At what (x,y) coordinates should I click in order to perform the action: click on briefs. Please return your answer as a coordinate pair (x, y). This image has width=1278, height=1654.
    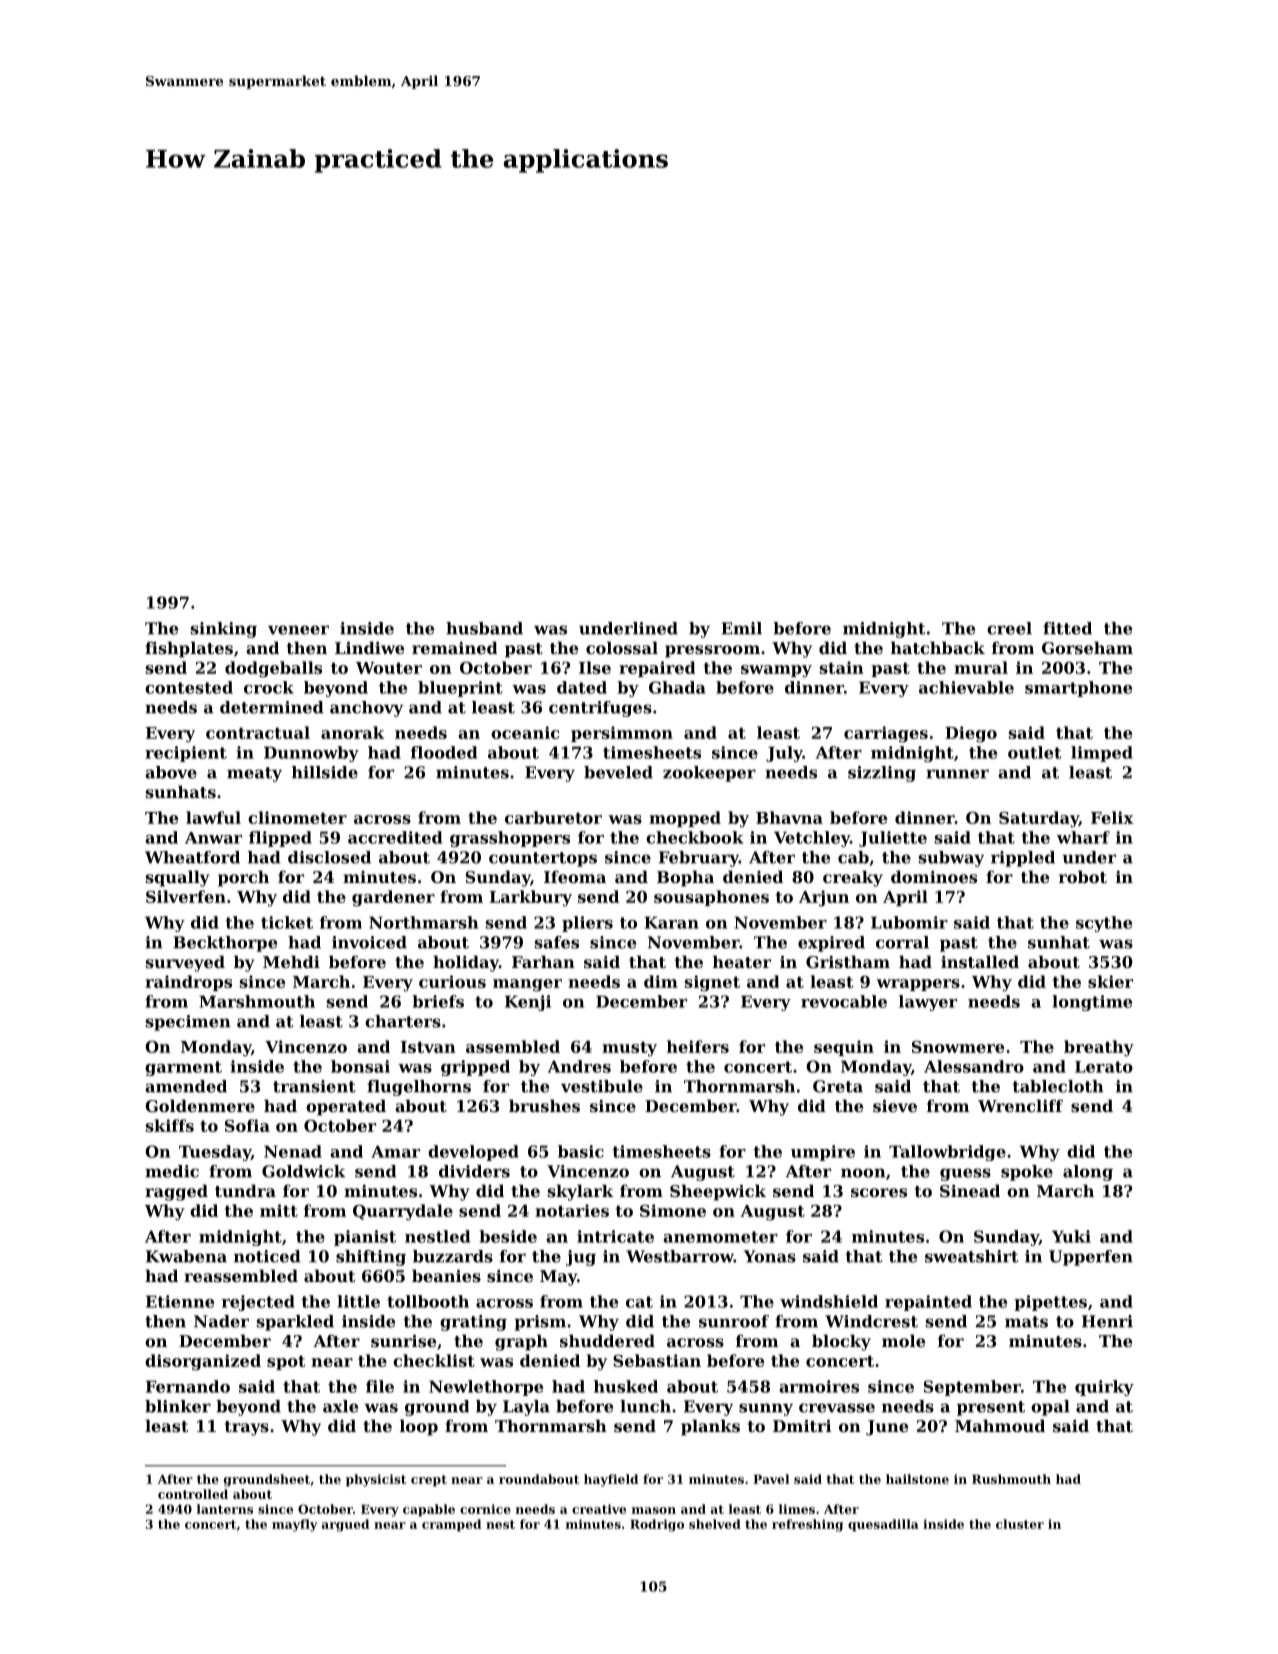
    Looking at the image, I should click on (438, 1001).
